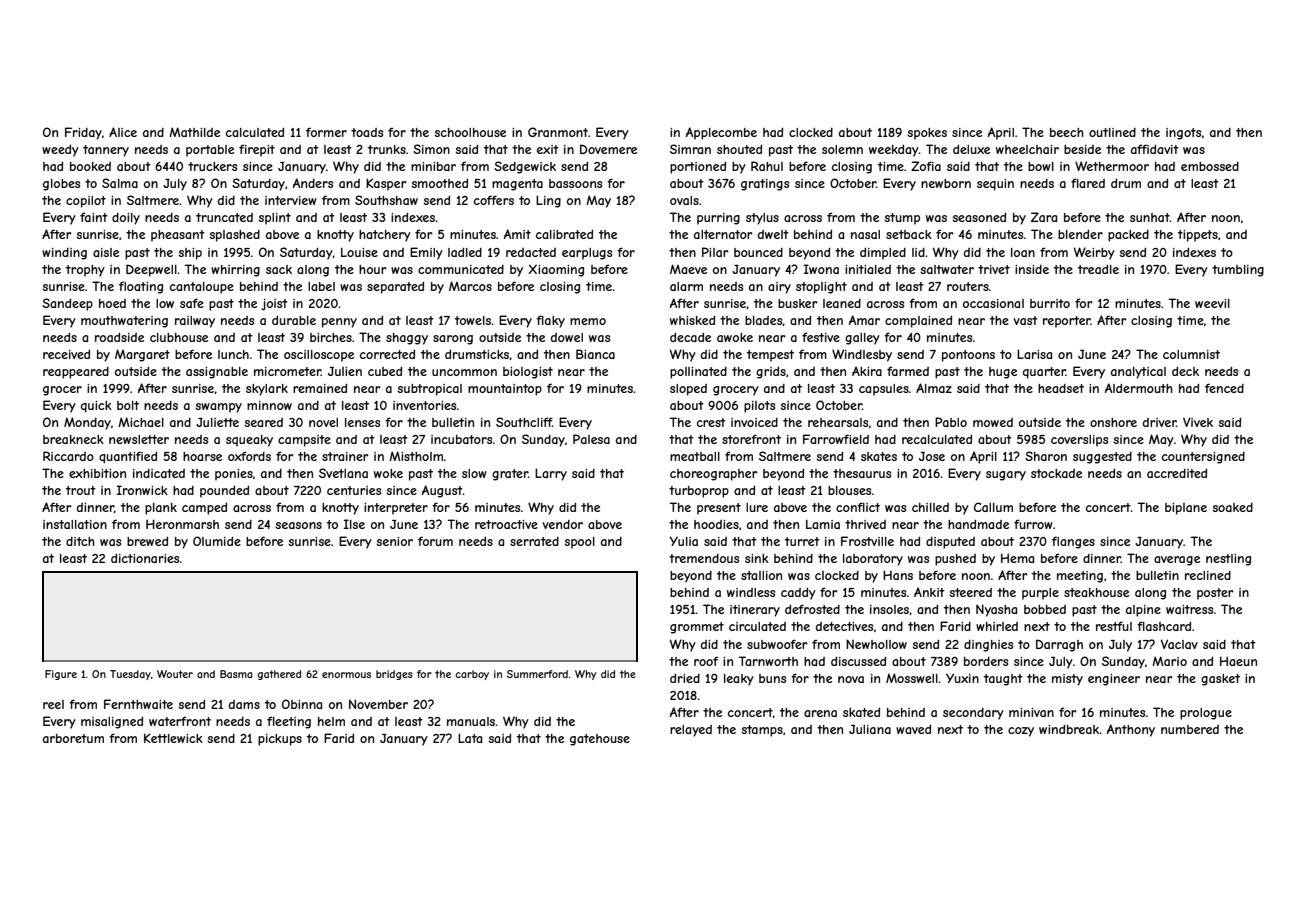  What do you see at coordinates (236, 674) in the page?
I see `Basma` at bounding box center [236, 674].
